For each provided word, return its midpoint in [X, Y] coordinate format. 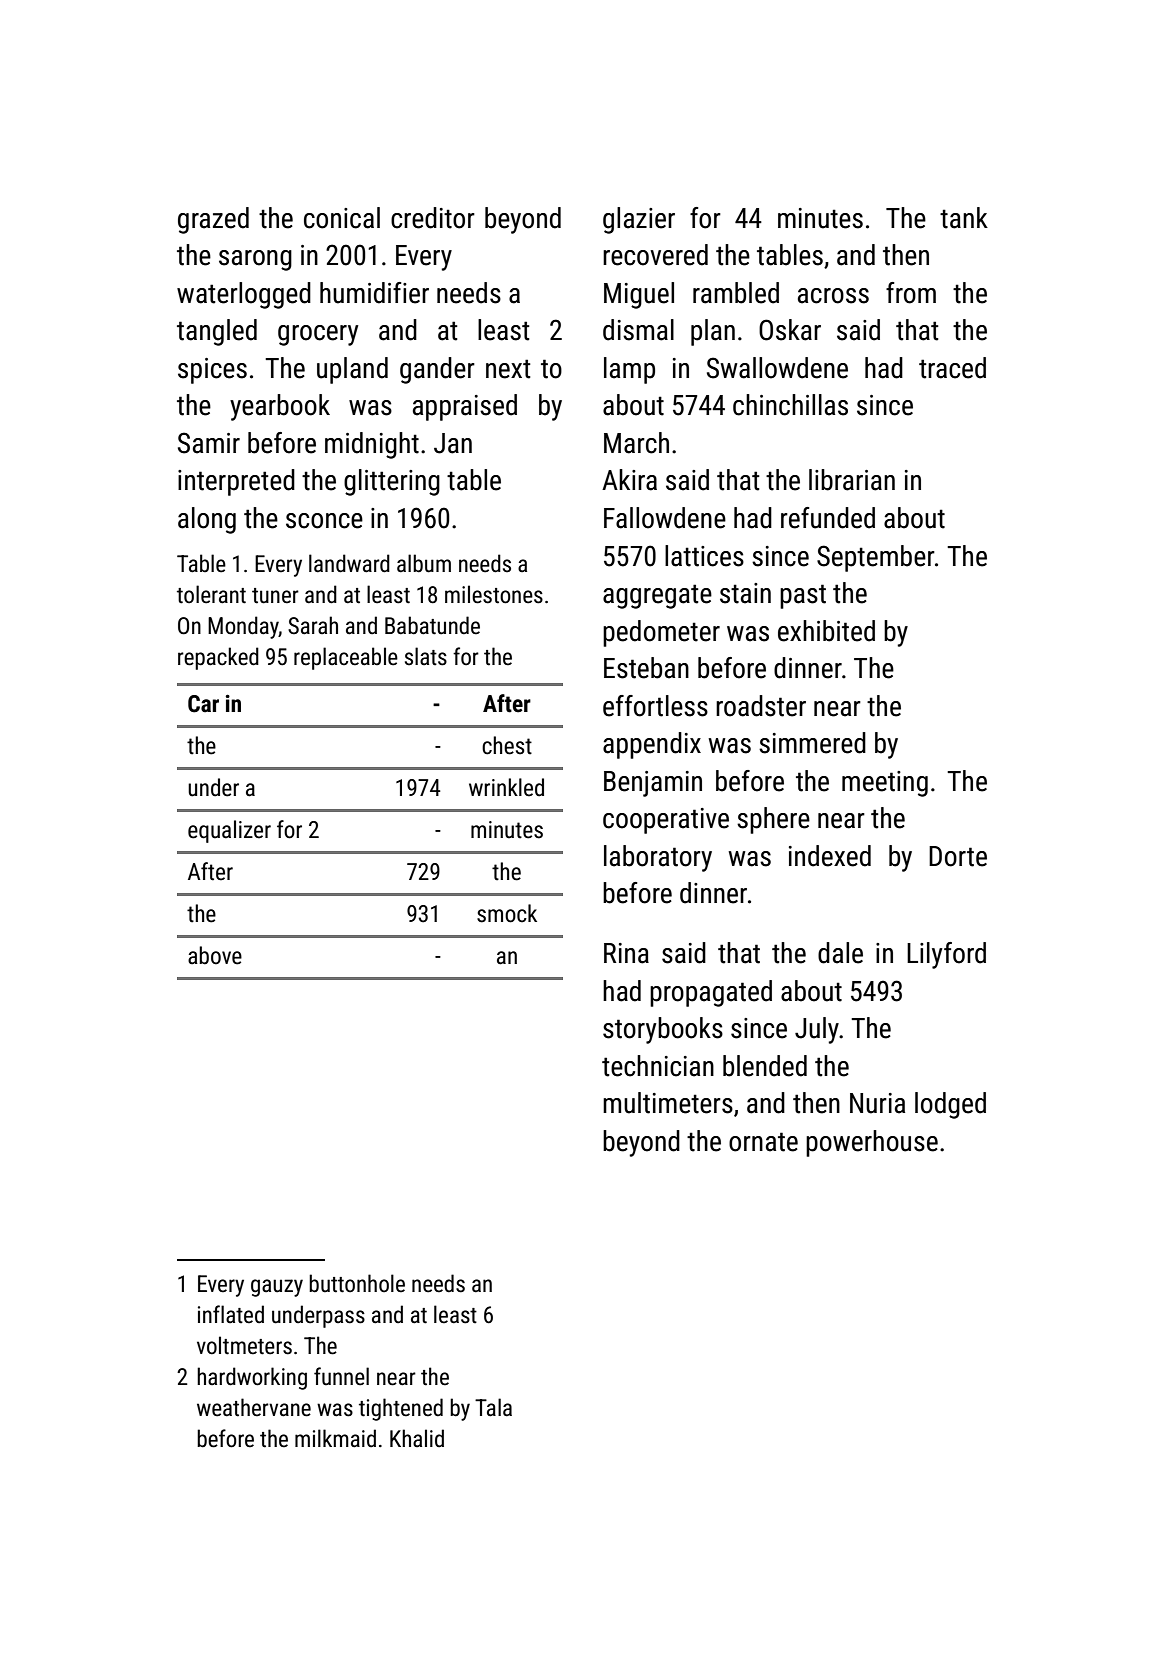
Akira [629, 480]
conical [342, 218]
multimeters [668, 1103]
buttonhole [357, 1283]
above [215, 955]
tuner [275, 596]
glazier [639, 220]
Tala [493, 1407]
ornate [763, 1142]
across [833, 296]
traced [952, 368]
